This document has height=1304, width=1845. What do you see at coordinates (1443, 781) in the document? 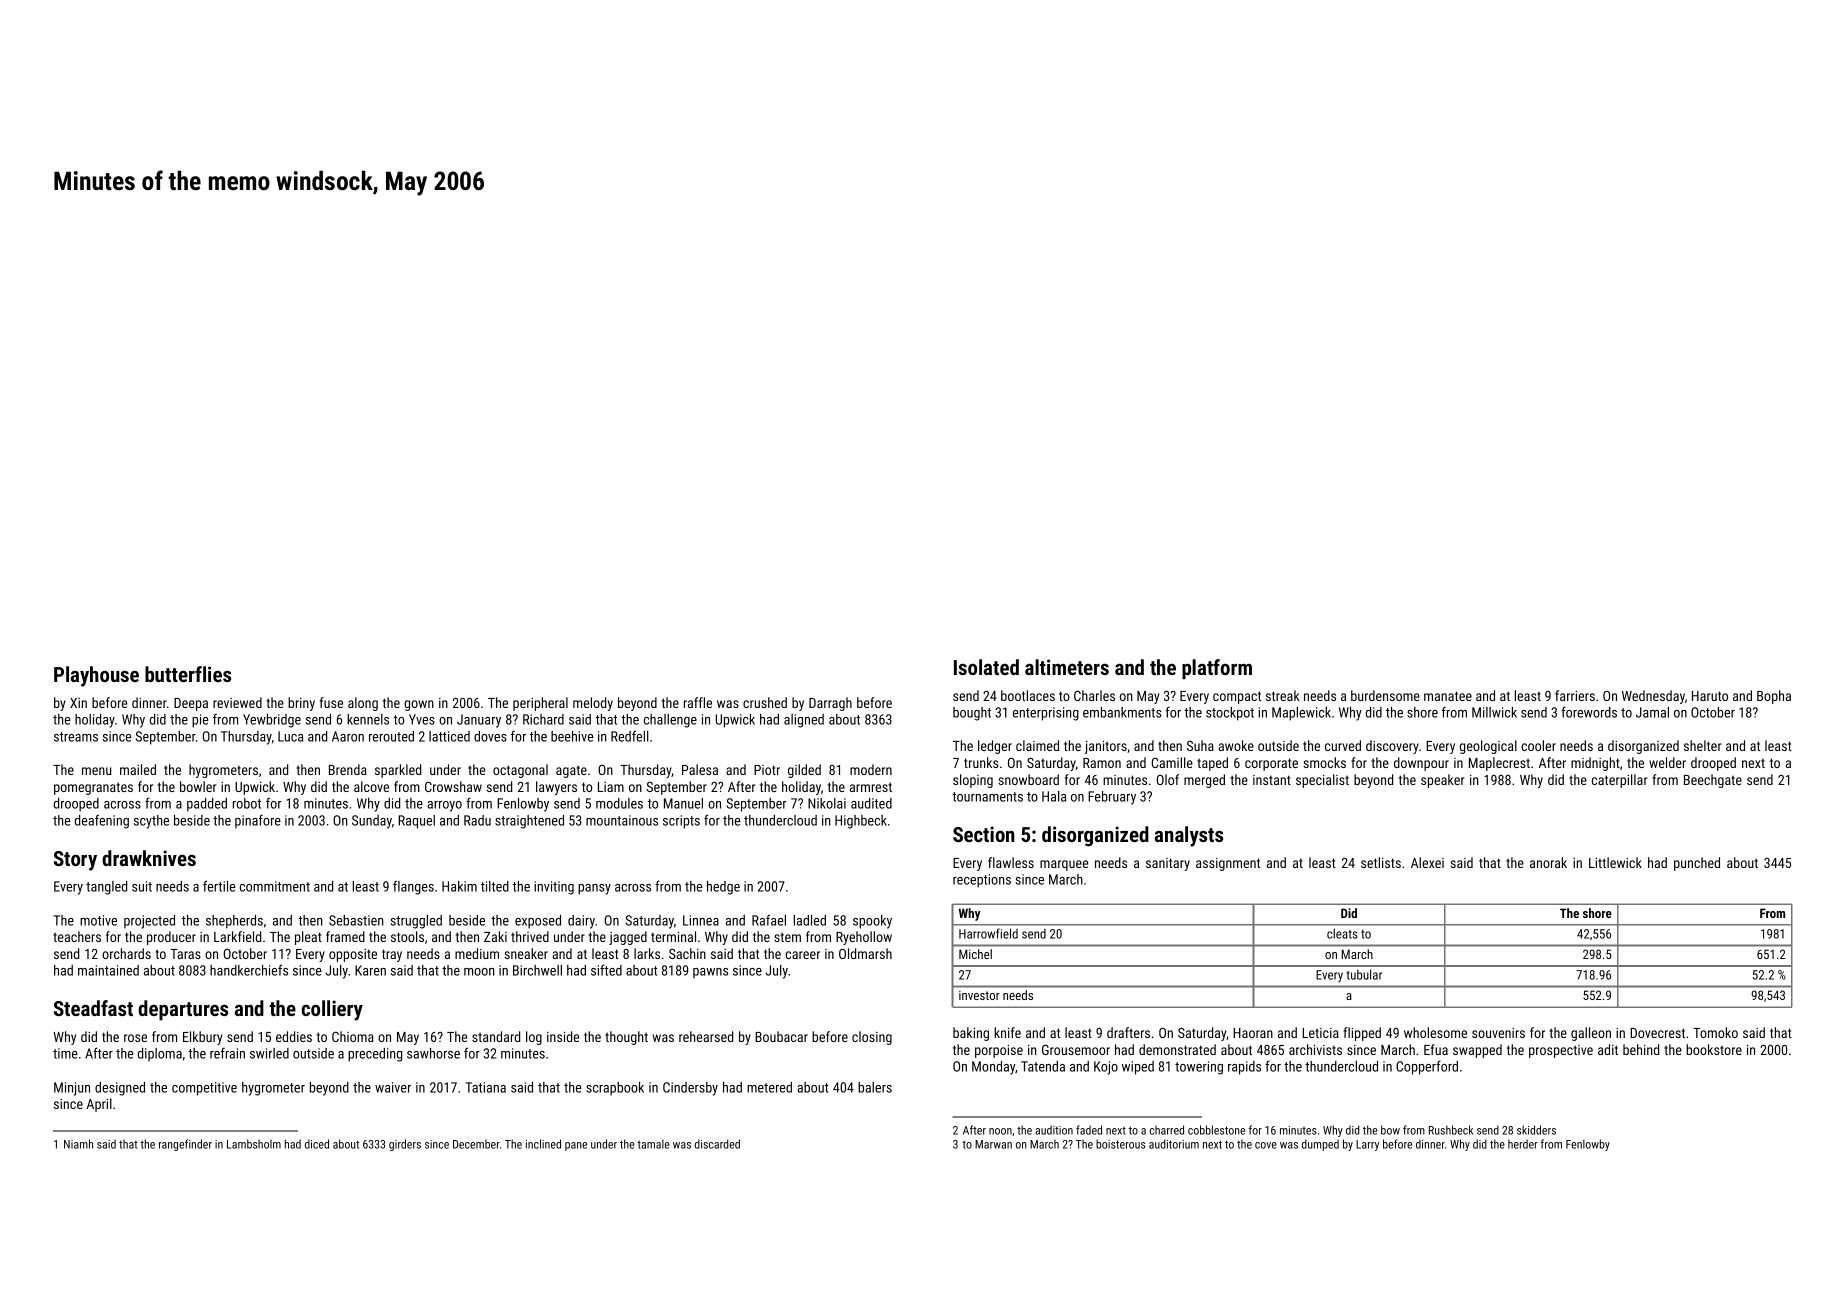
I see `speaker` at bounding box center [1443, 781].
